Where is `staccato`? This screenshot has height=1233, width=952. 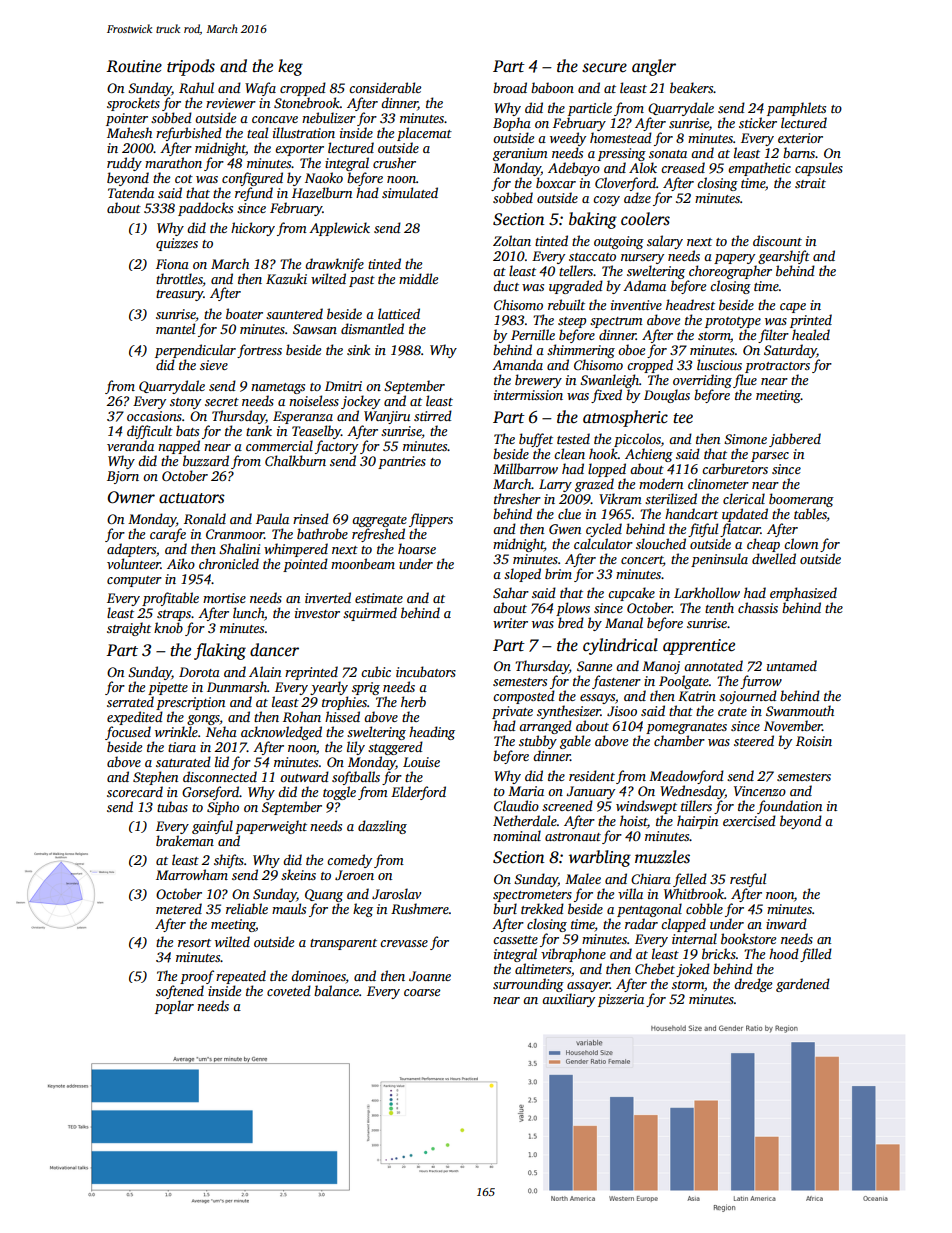
staccato is located at coordinates (592, 257).
